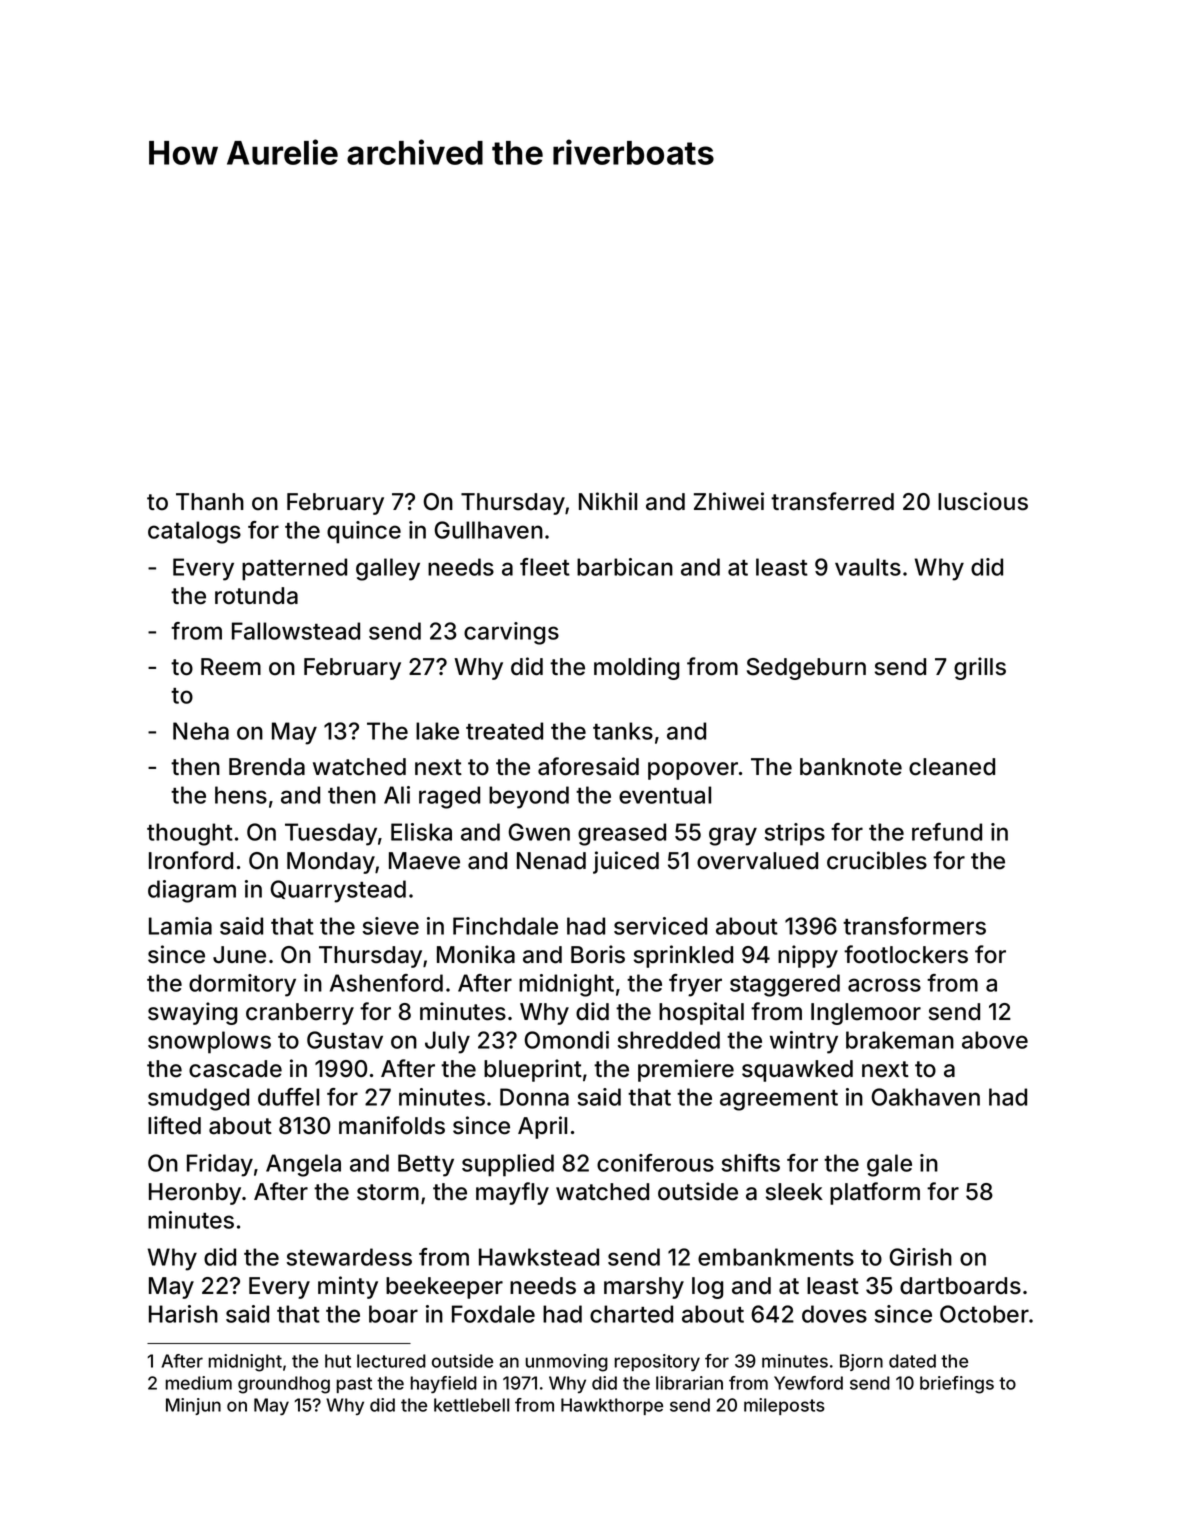 The width and height of the image is (1182, 1530). I want to click on Thanh, so click(210, 502).
